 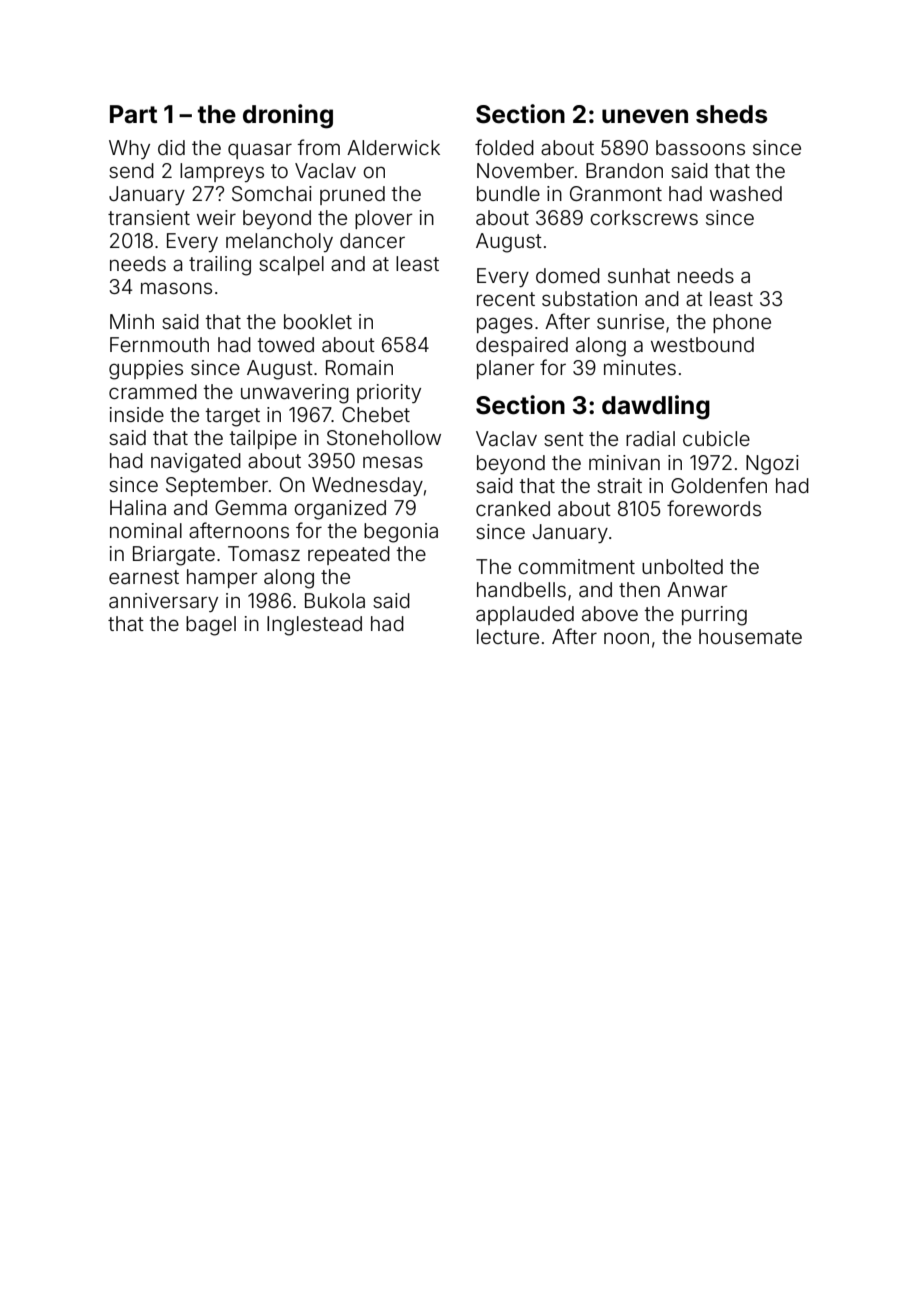 I want to click on September, so click(x=217, y=486).
